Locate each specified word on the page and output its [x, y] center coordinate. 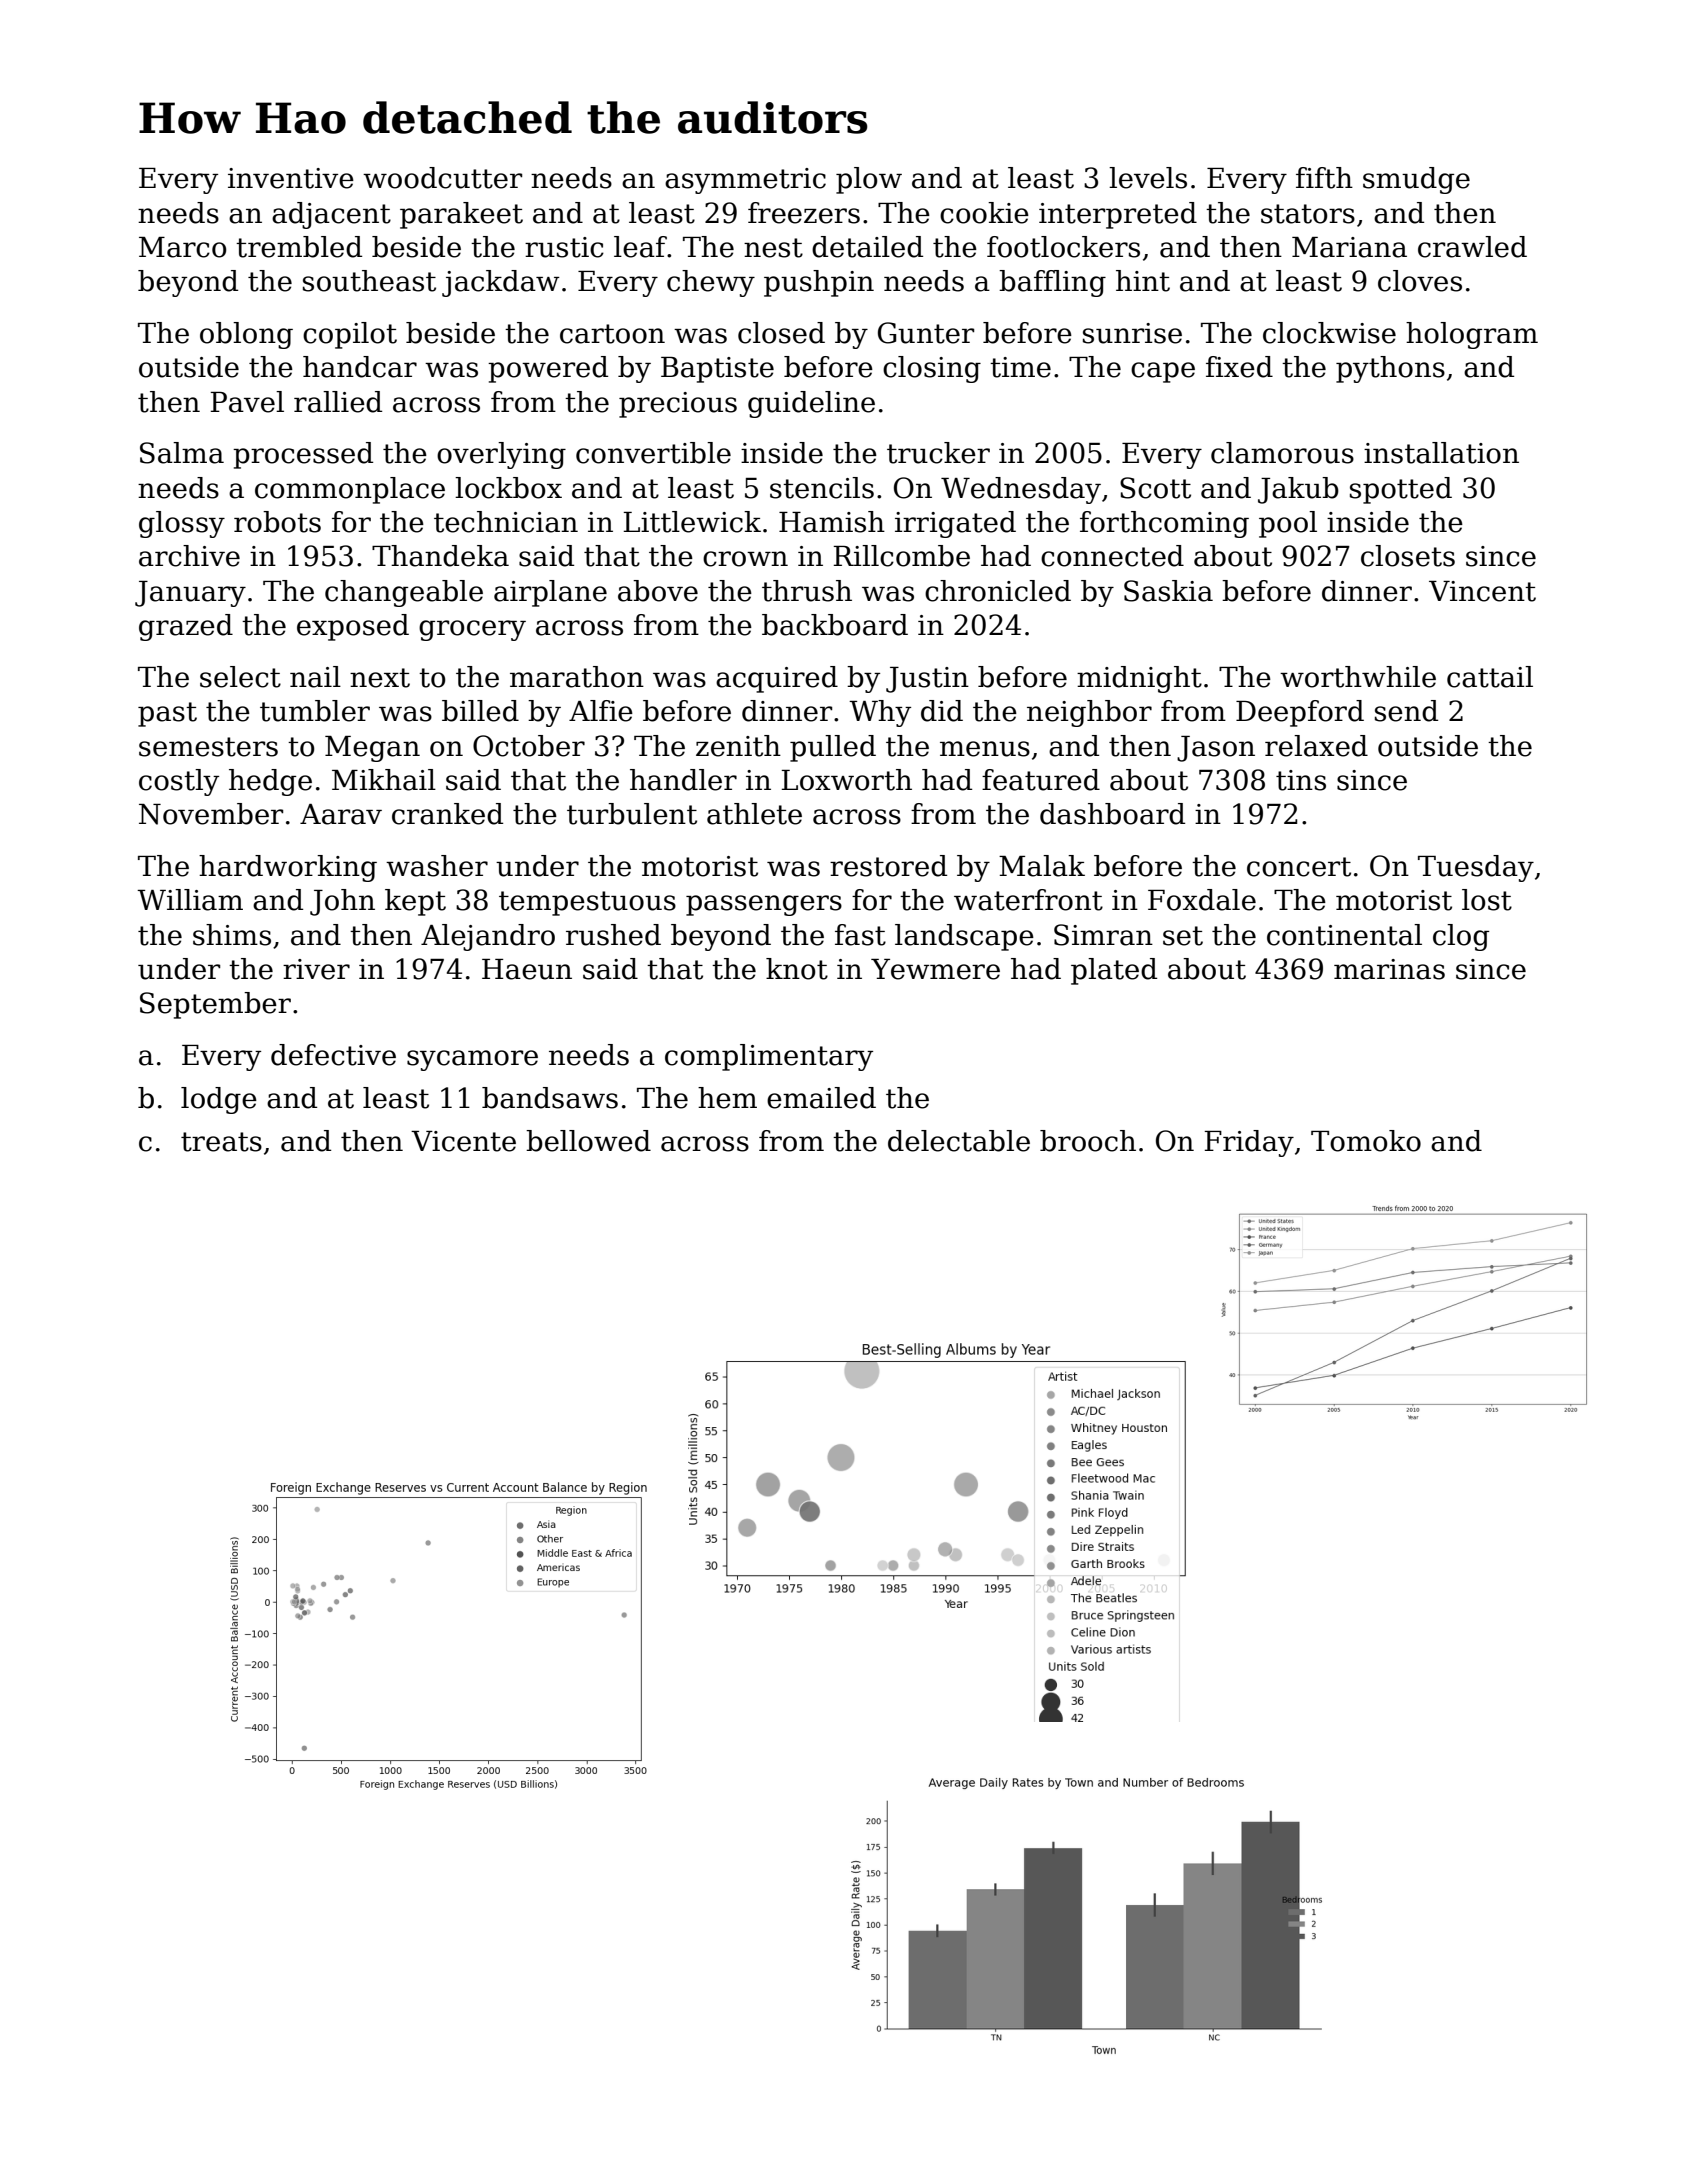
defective [333, 1055]
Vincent [1482, 591]
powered [548, 369]
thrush [807, 591]
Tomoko [1366, 1141]
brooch [1088, 1141]
